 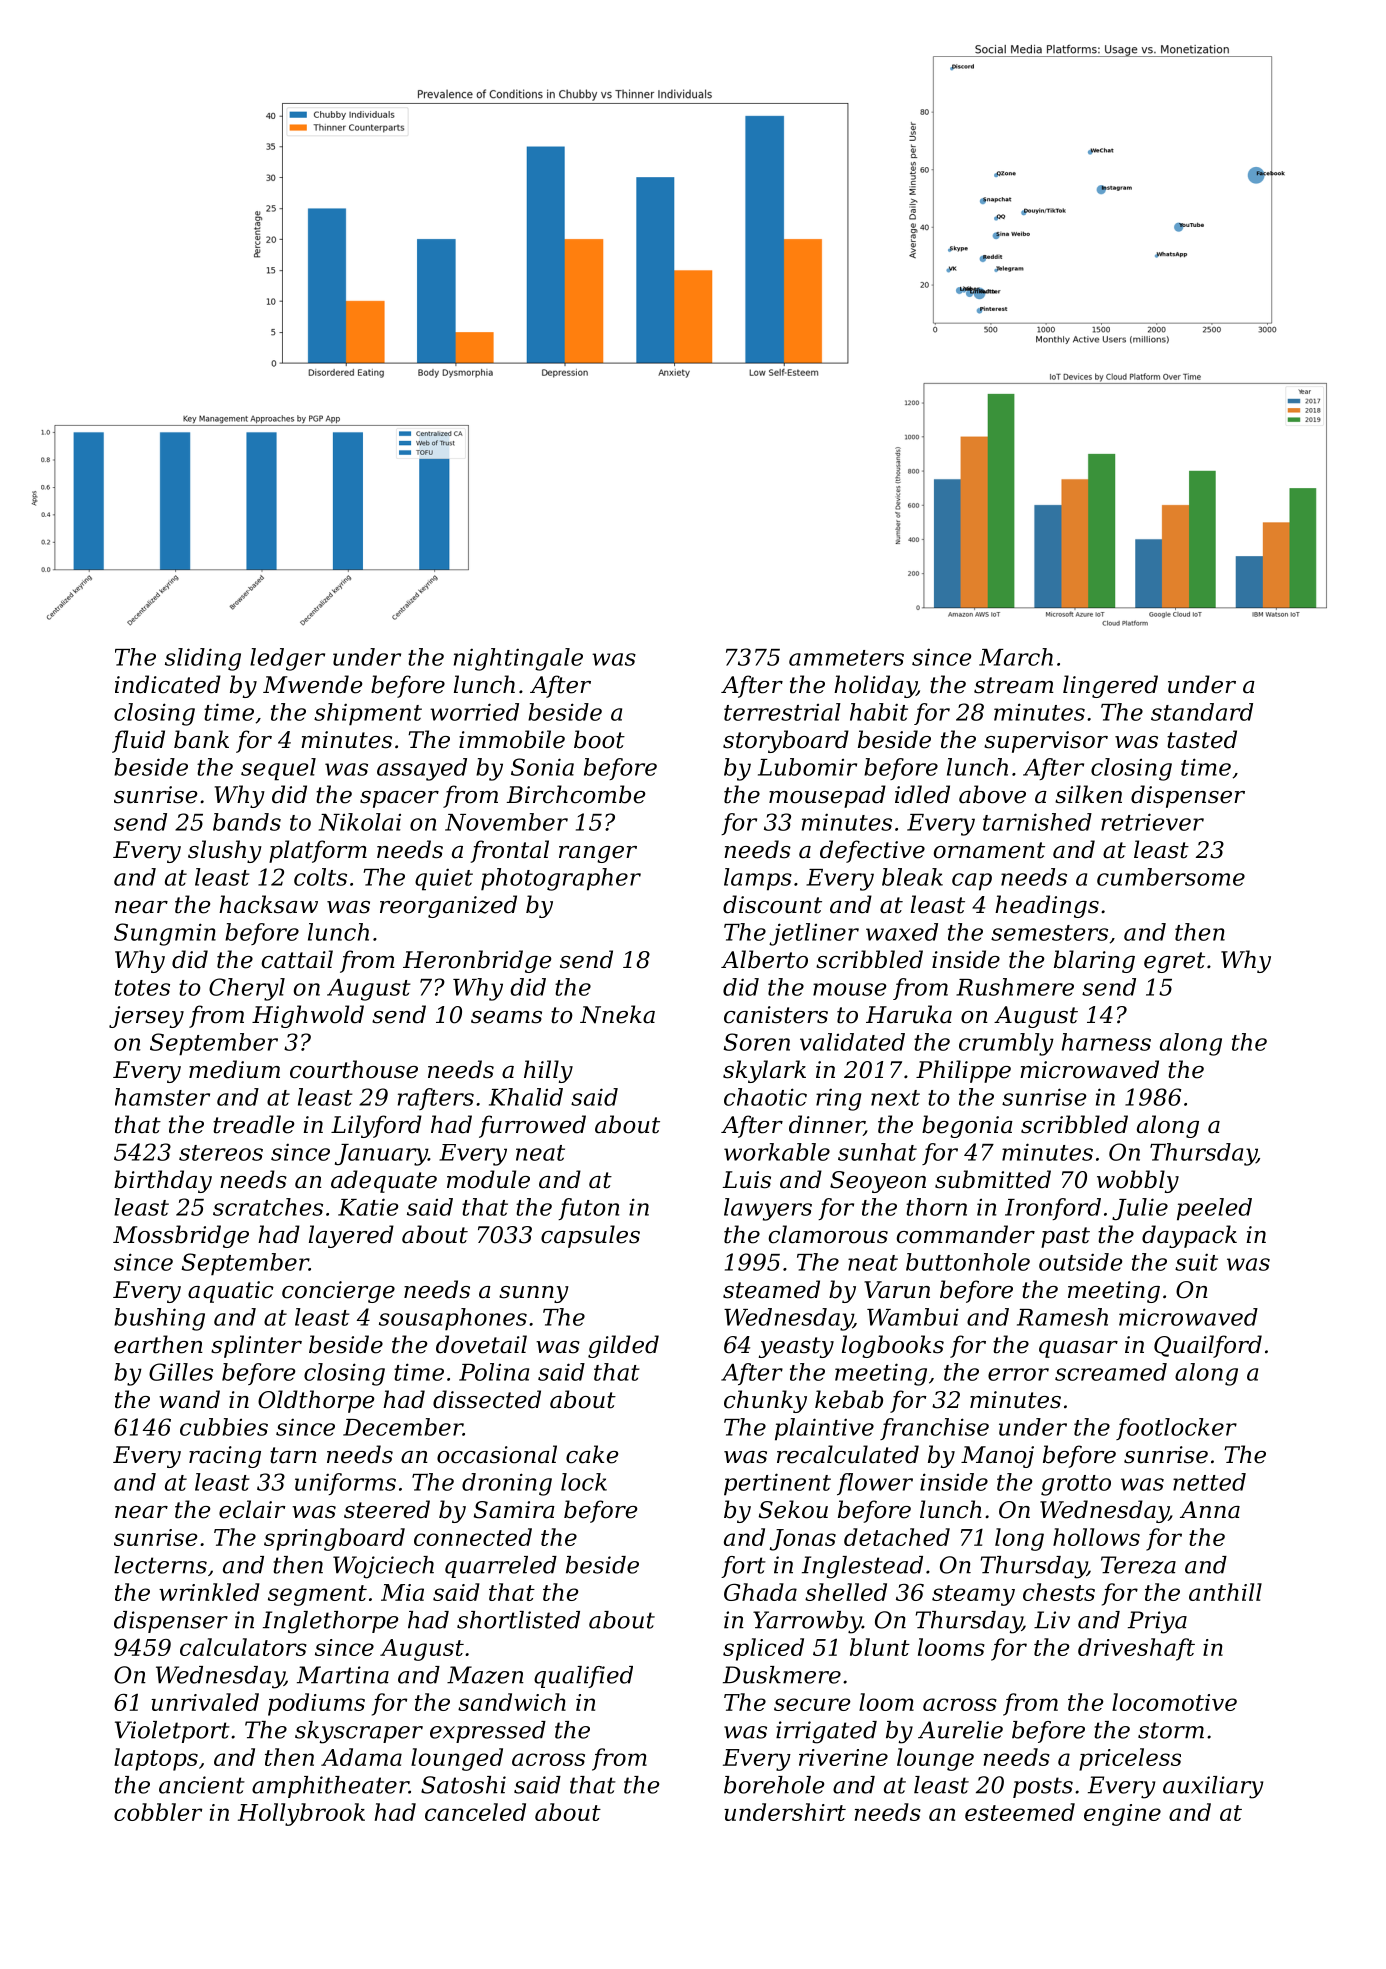 What do you see at coordinates (1152, 822) in the screenshot?
I see `retriever` at bounding box center [1152, 822].
